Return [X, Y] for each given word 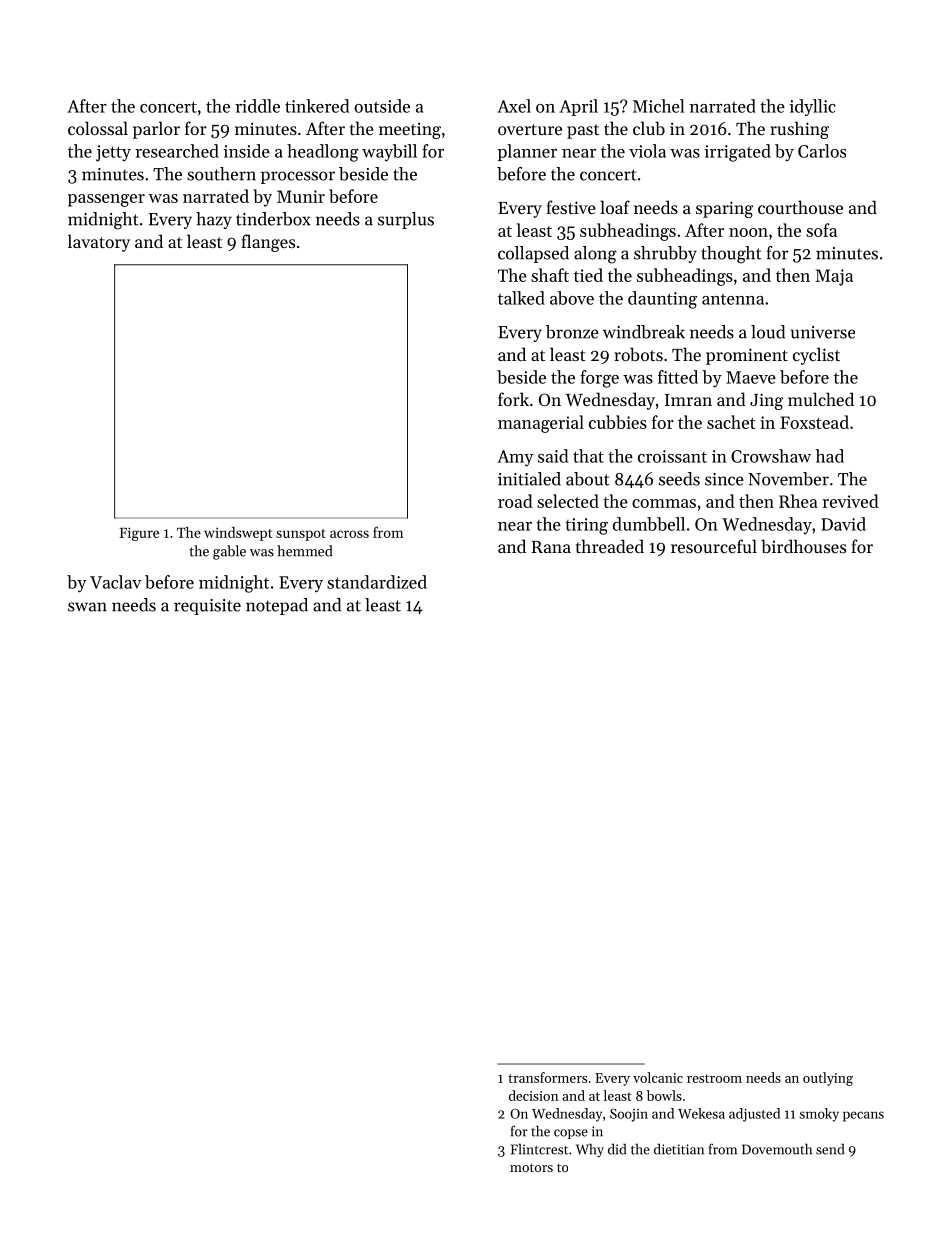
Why [590, 1150]
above [572, 298]
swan [87, 607]
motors [531, 1167]
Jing [766, 401]
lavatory [99, 243]
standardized [377, 582]
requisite [207, 607]
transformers [547, 1077]
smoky [819, 1115]
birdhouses [803, 546]
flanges [268, 243]
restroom [714, 1078]
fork [513, 399]
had [830, 456]
